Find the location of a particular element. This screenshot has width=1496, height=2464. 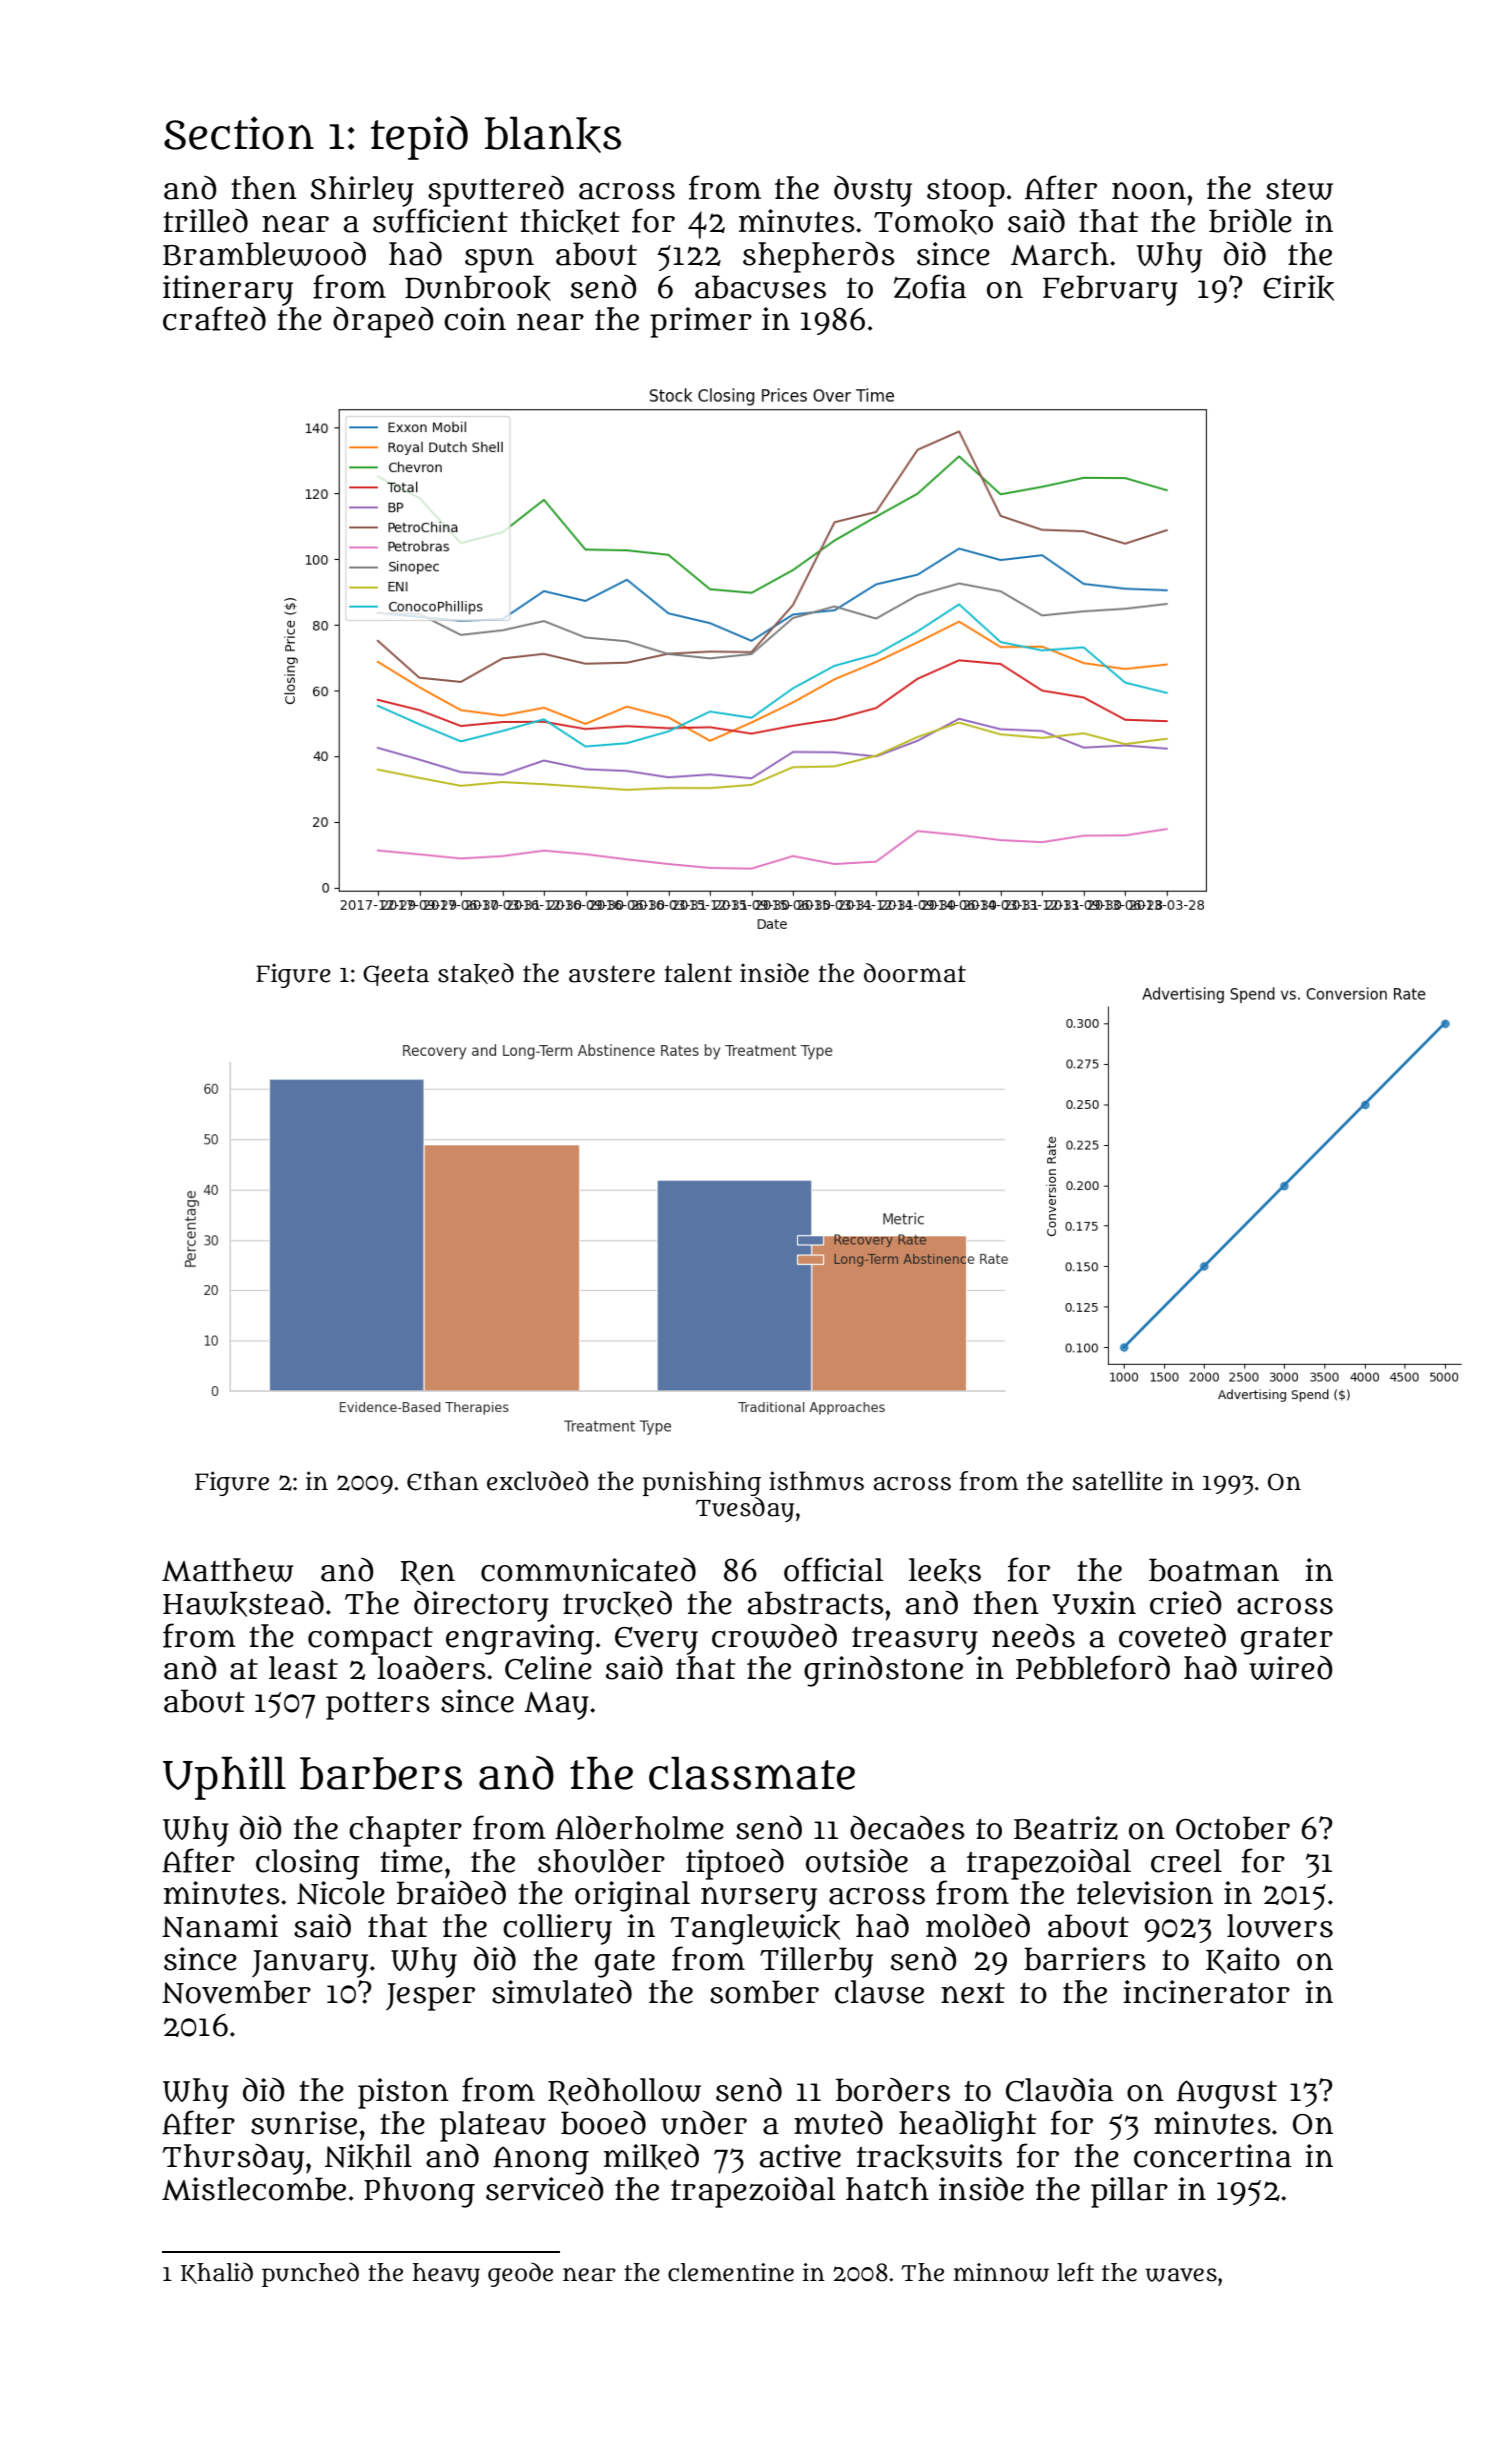

decades is located at coordinates (907, 1828).
